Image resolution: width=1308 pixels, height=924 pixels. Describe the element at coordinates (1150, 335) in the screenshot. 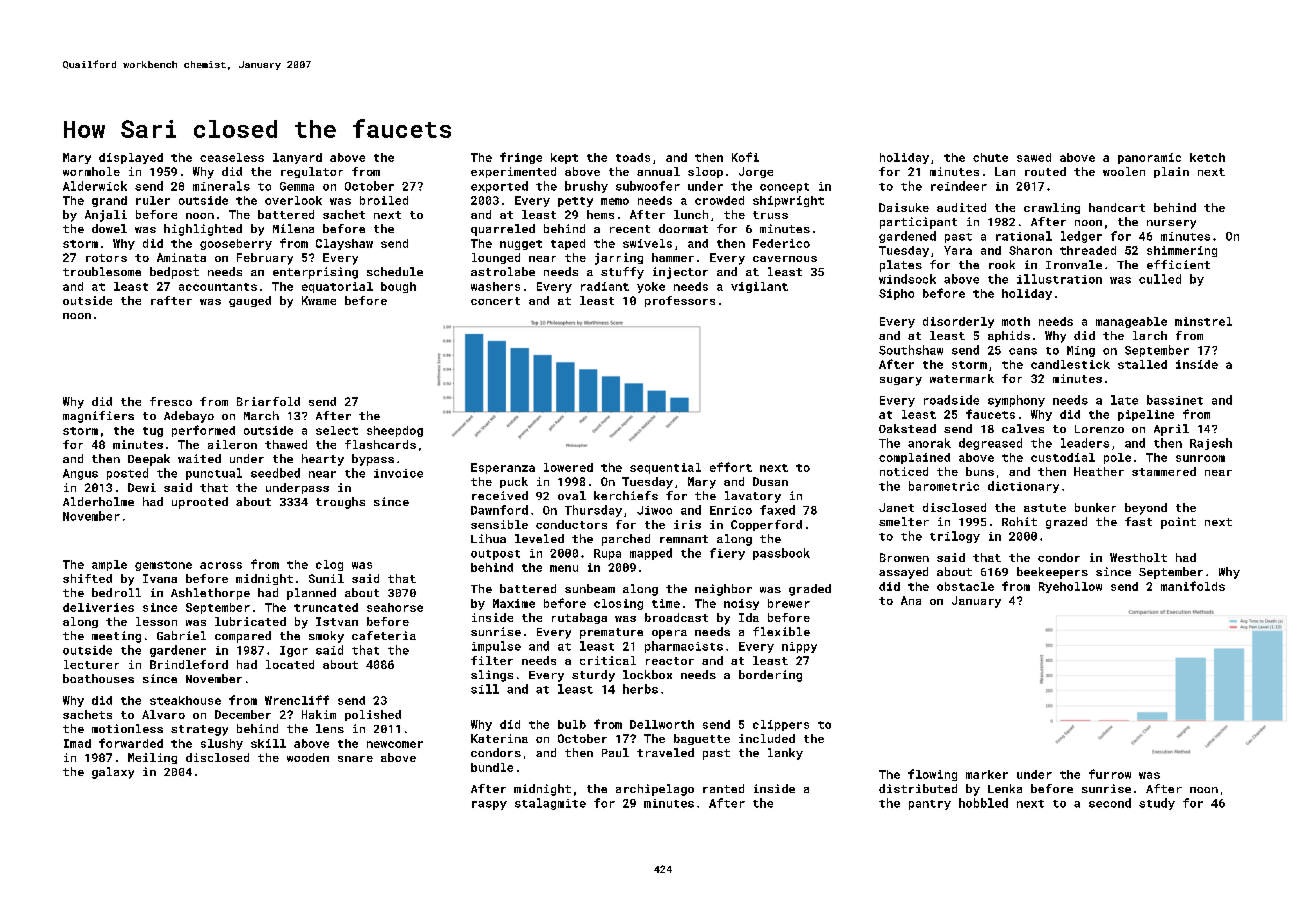

I see `larch` at that location.
